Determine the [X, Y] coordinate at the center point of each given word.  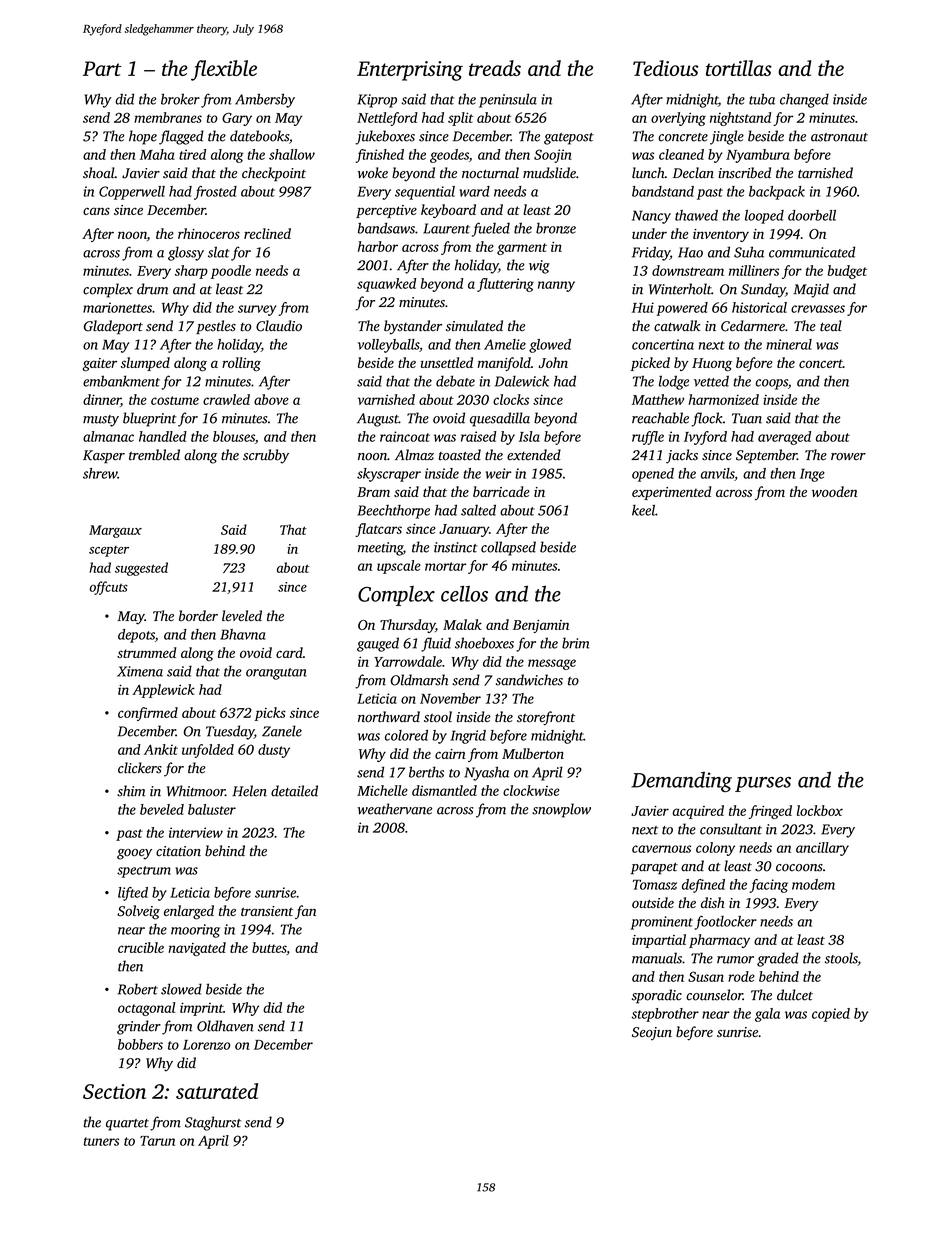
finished [380, 156]
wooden [834, 491]
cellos [464, 594]
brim [575, 643]
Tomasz [655, 884]
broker [180, 99]
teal [831, 325]
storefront [546, 718]
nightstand [740, 119]
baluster [212, 809]
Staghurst [213, 1123]
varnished [386, 399]
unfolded [208, 751]
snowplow [561, 810]
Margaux [115, 531]
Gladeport [113, 327]
